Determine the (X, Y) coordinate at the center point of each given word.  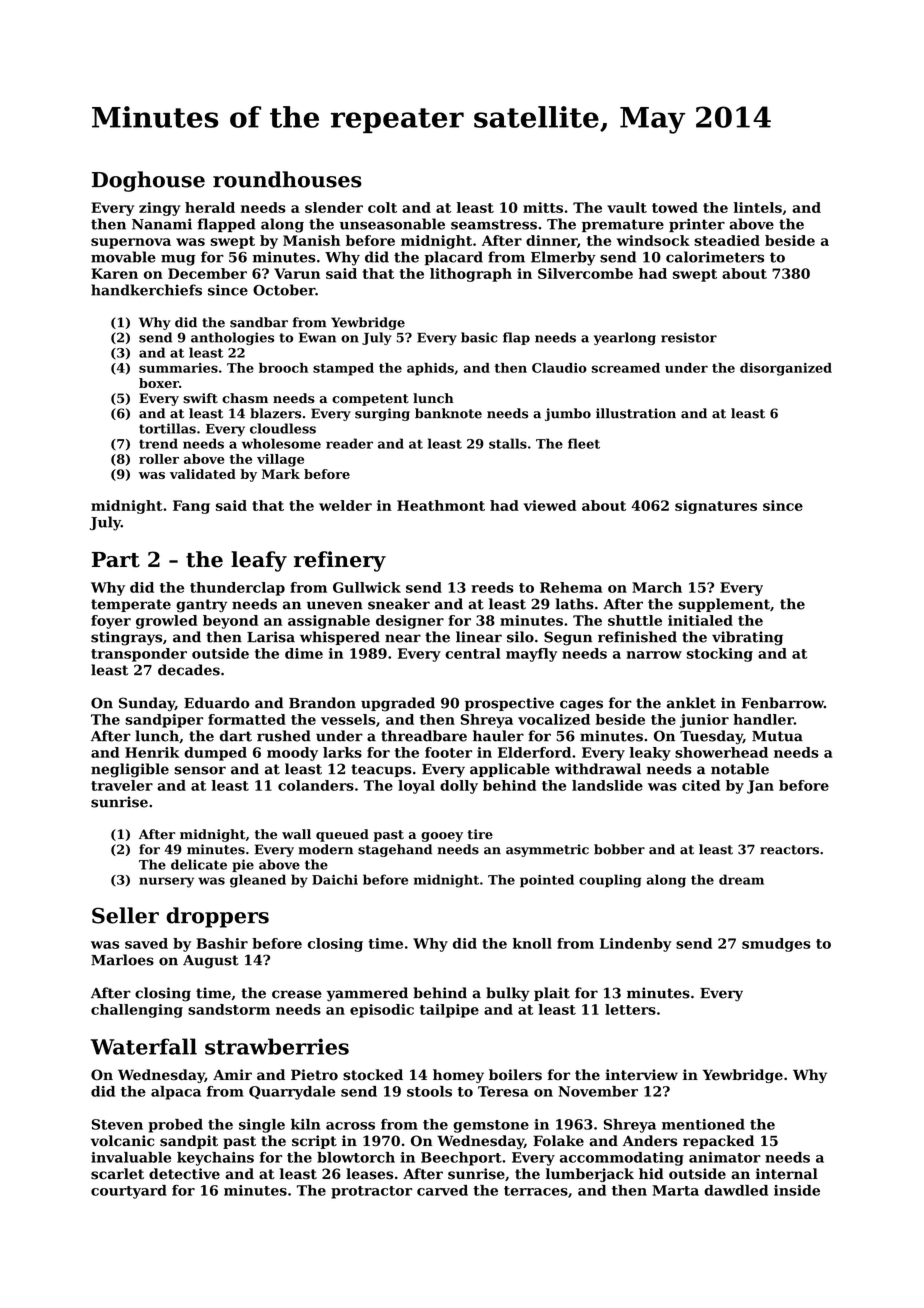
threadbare (424, 736)
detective (184, 1174)
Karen (114, 273)
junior (704, 721)
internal (787, 1174)
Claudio (559, 368)
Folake (558, 1141)
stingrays (126, 638)
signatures (716, 507)
